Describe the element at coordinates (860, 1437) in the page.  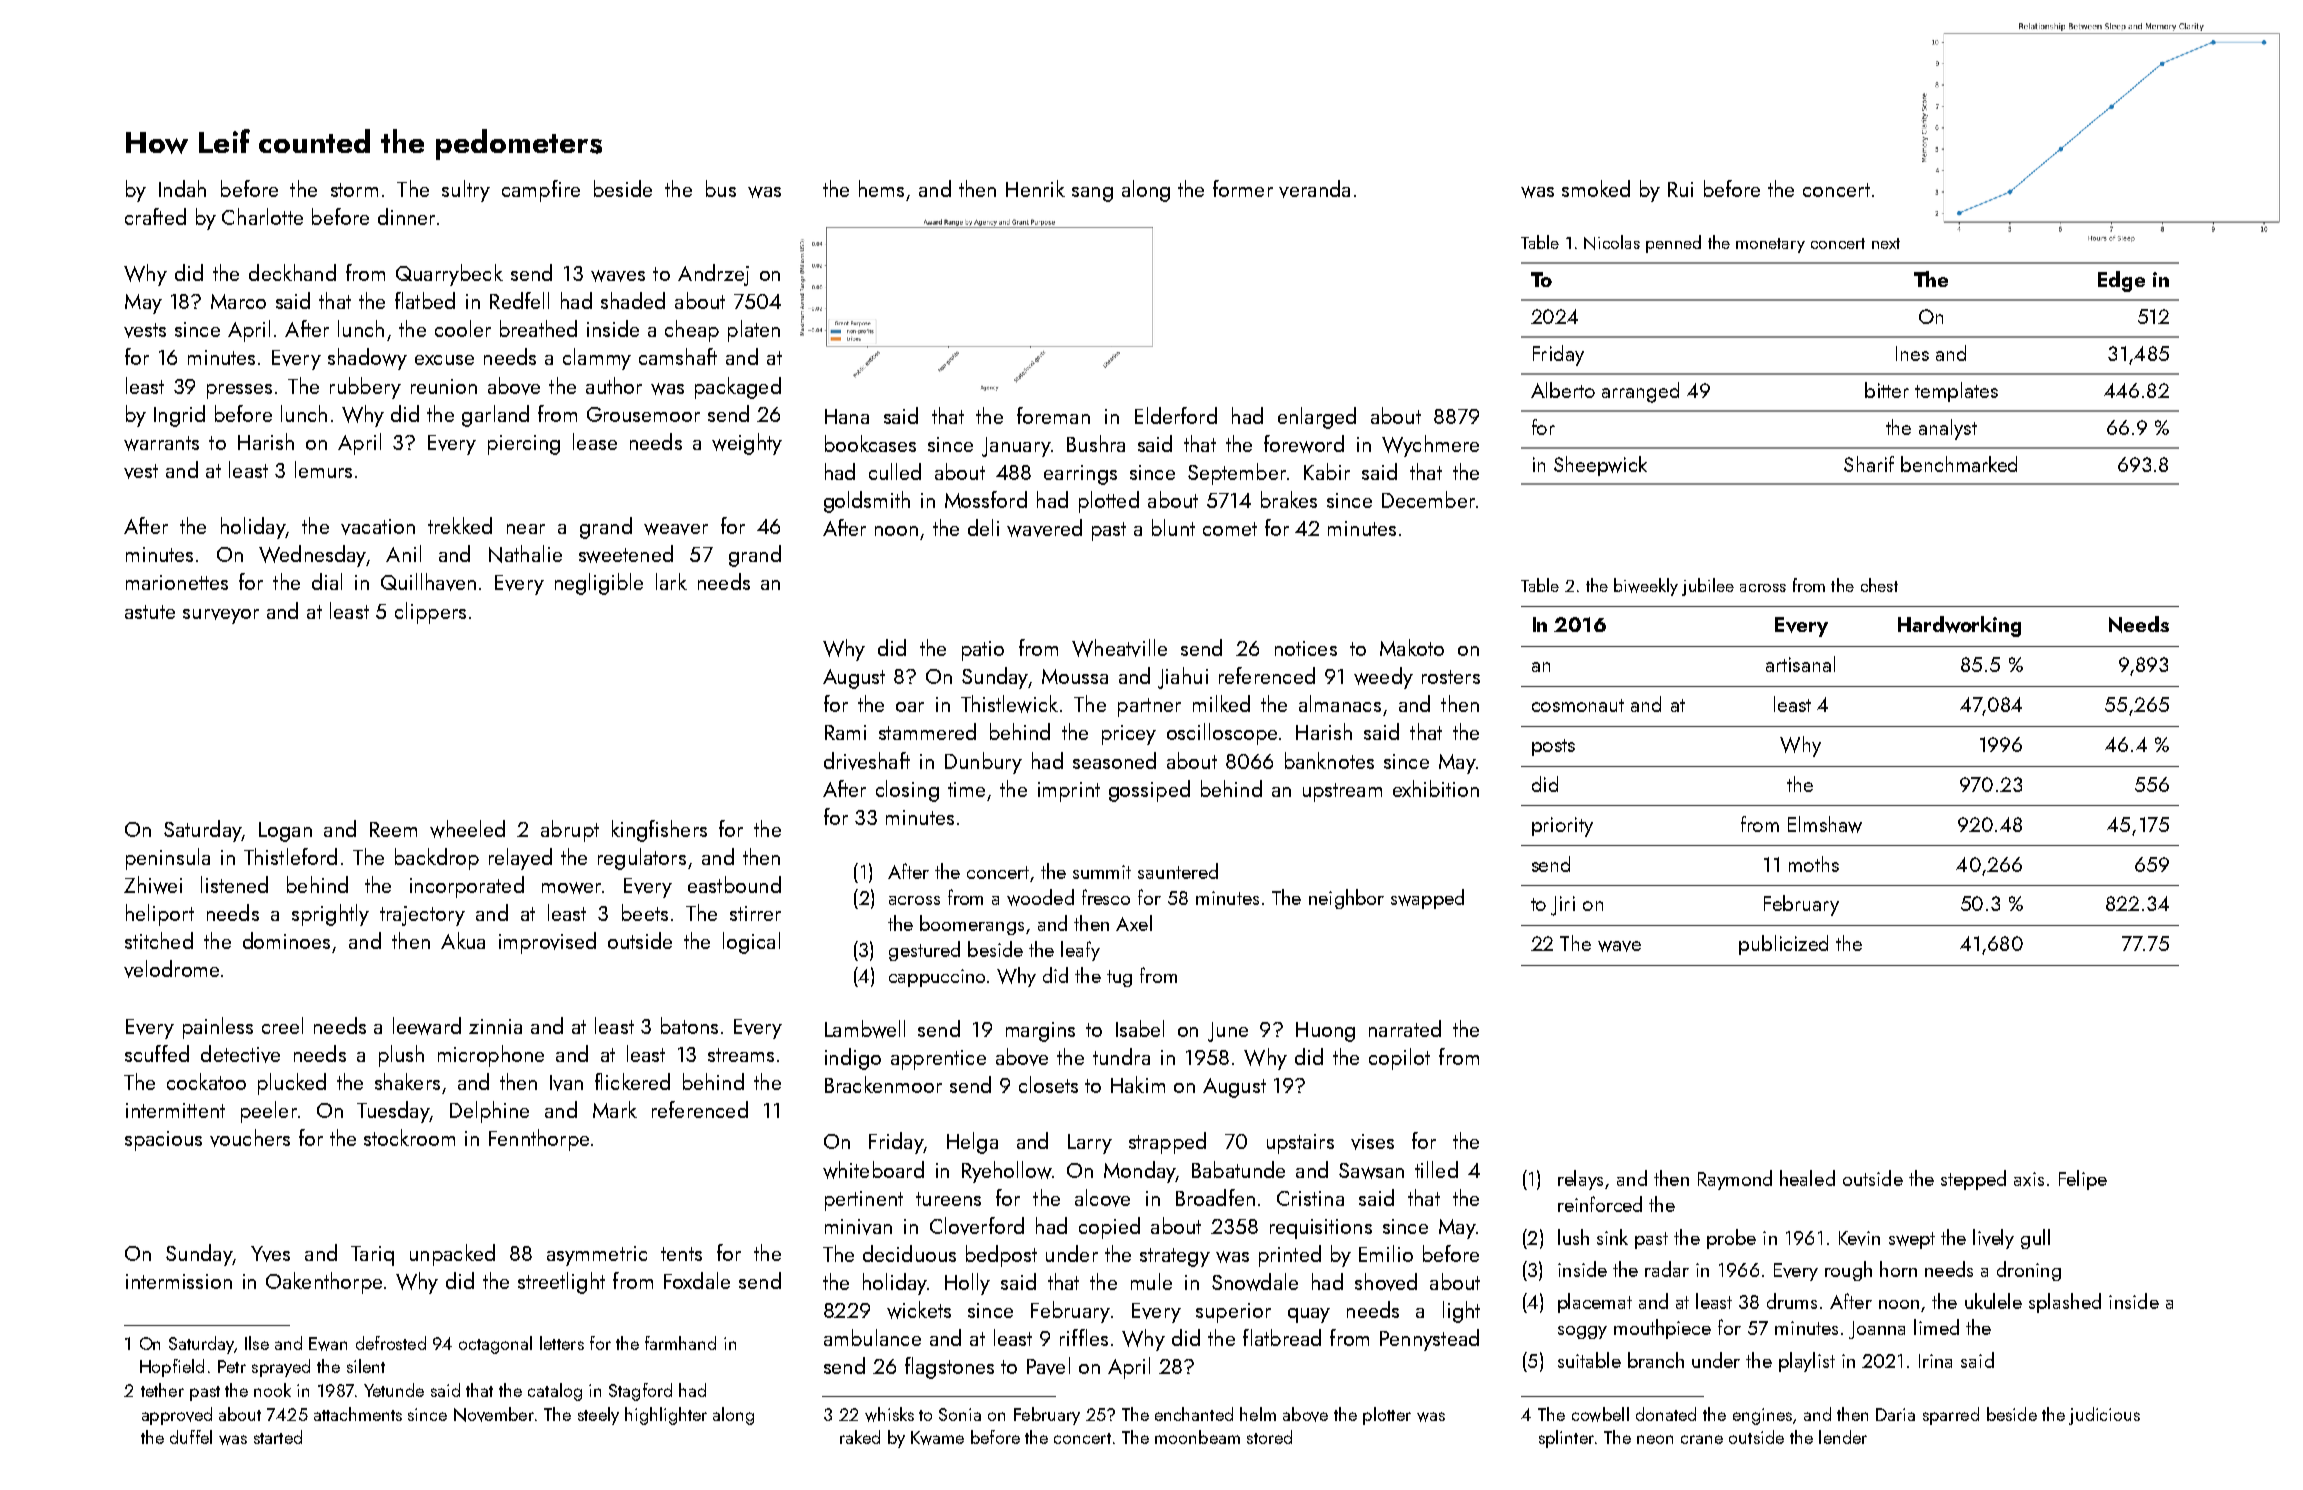
I see `raked` at that location.
